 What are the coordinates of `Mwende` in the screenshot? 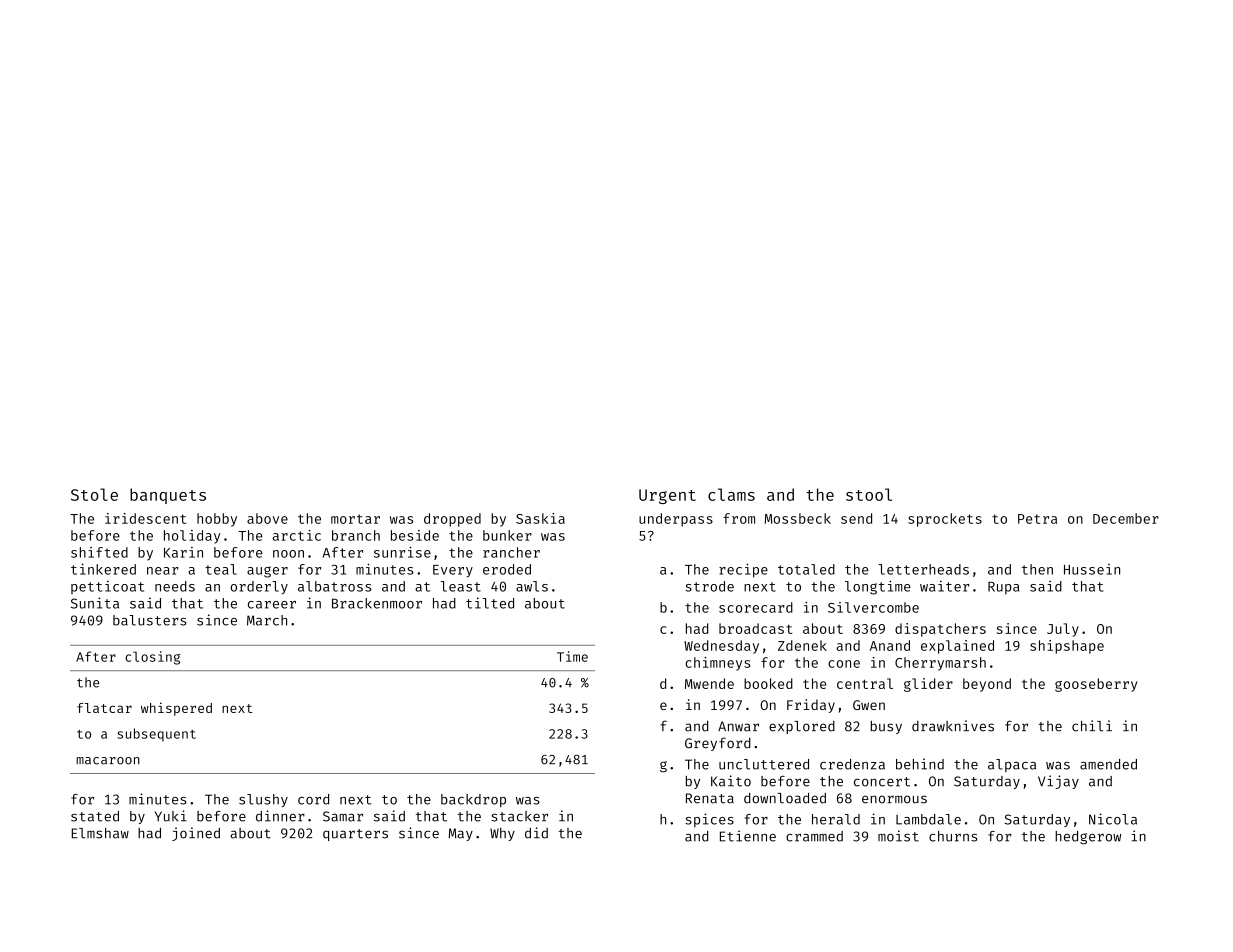 It's located at (709, 683).
